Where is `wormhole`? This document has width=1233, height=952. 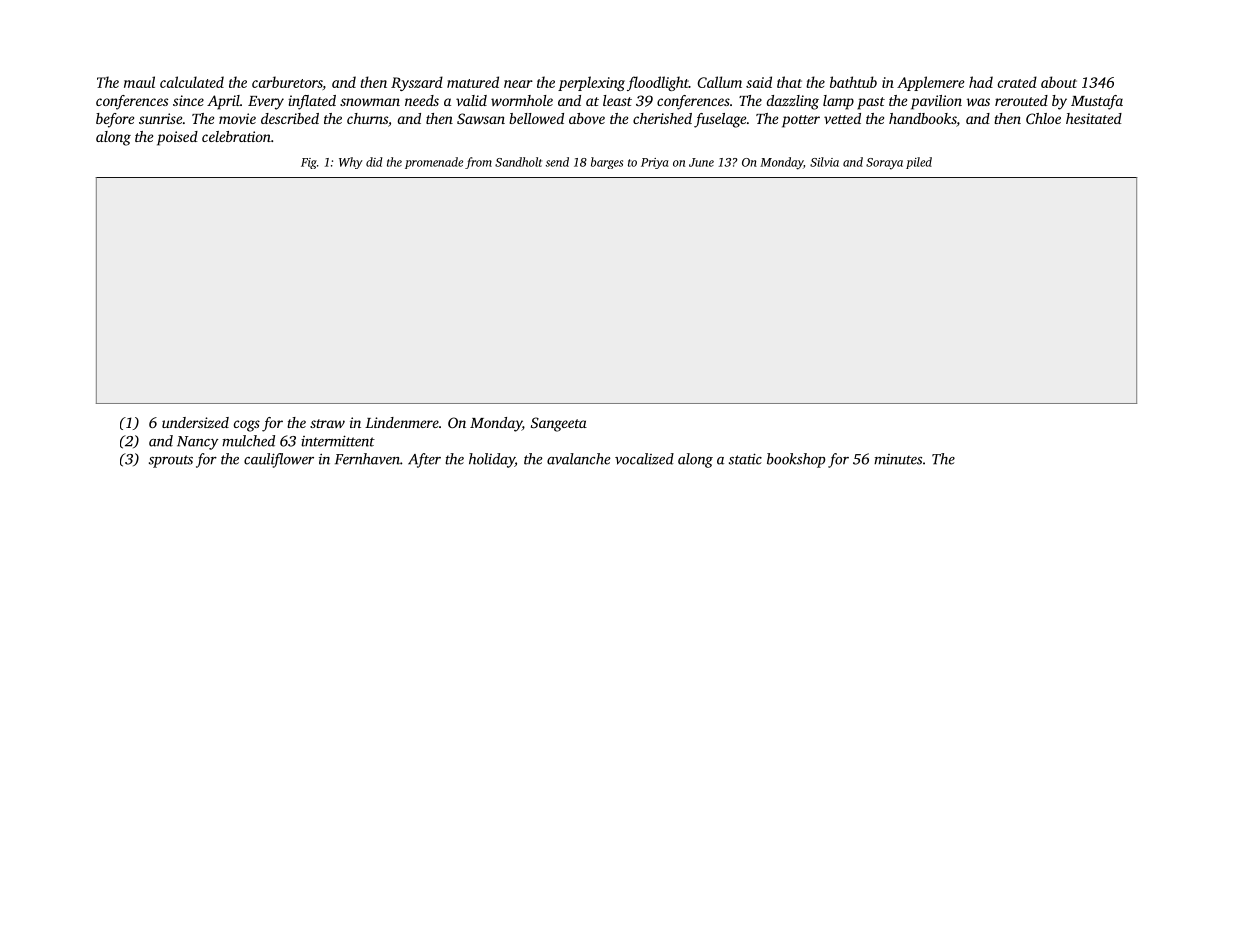 wormhole is located at coordinates (522, 100).
